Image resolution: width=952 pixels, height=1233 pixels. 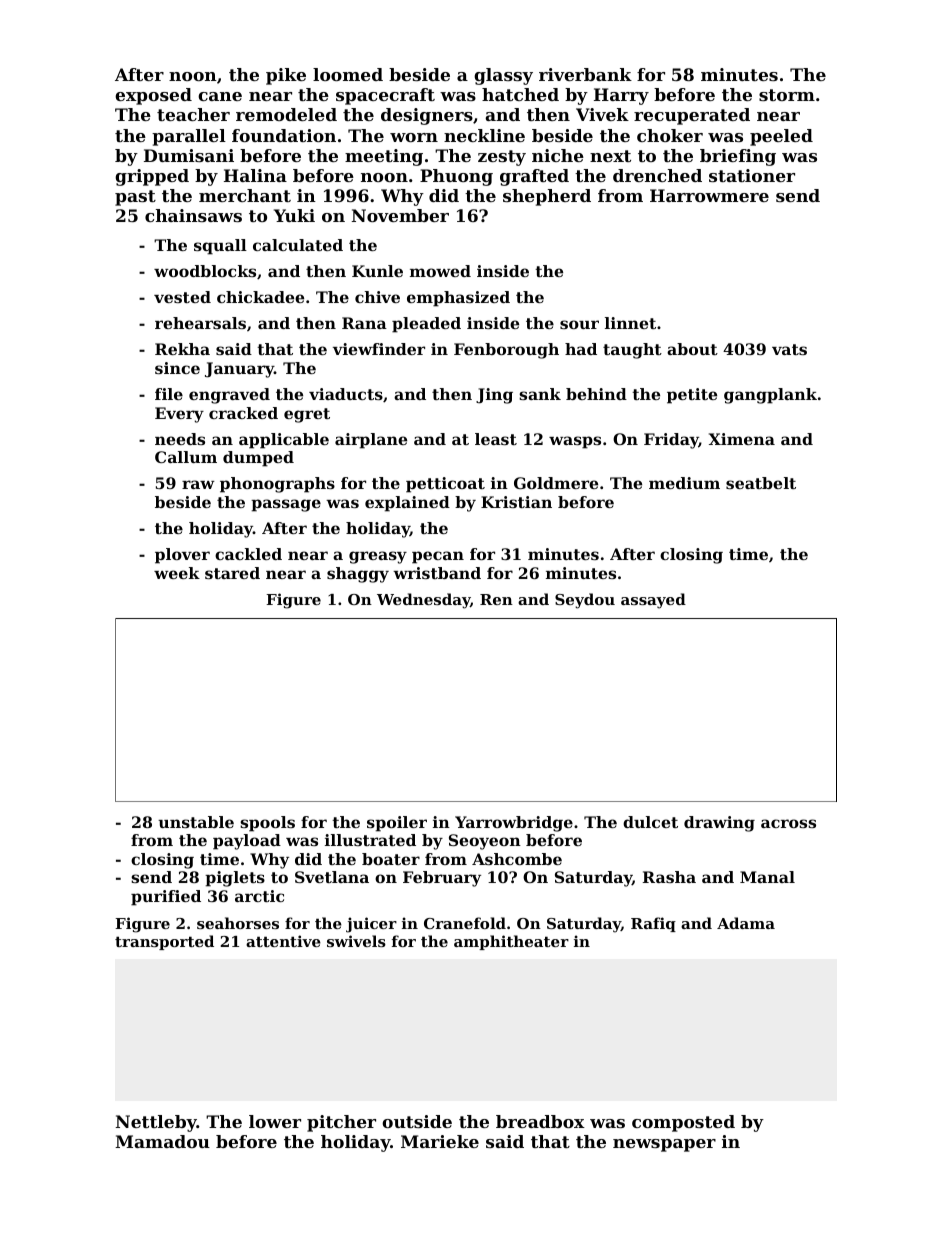 What do you see at coordinates (767, 877) in the image?
I see `Manal` at bounding box center [767, 877].
